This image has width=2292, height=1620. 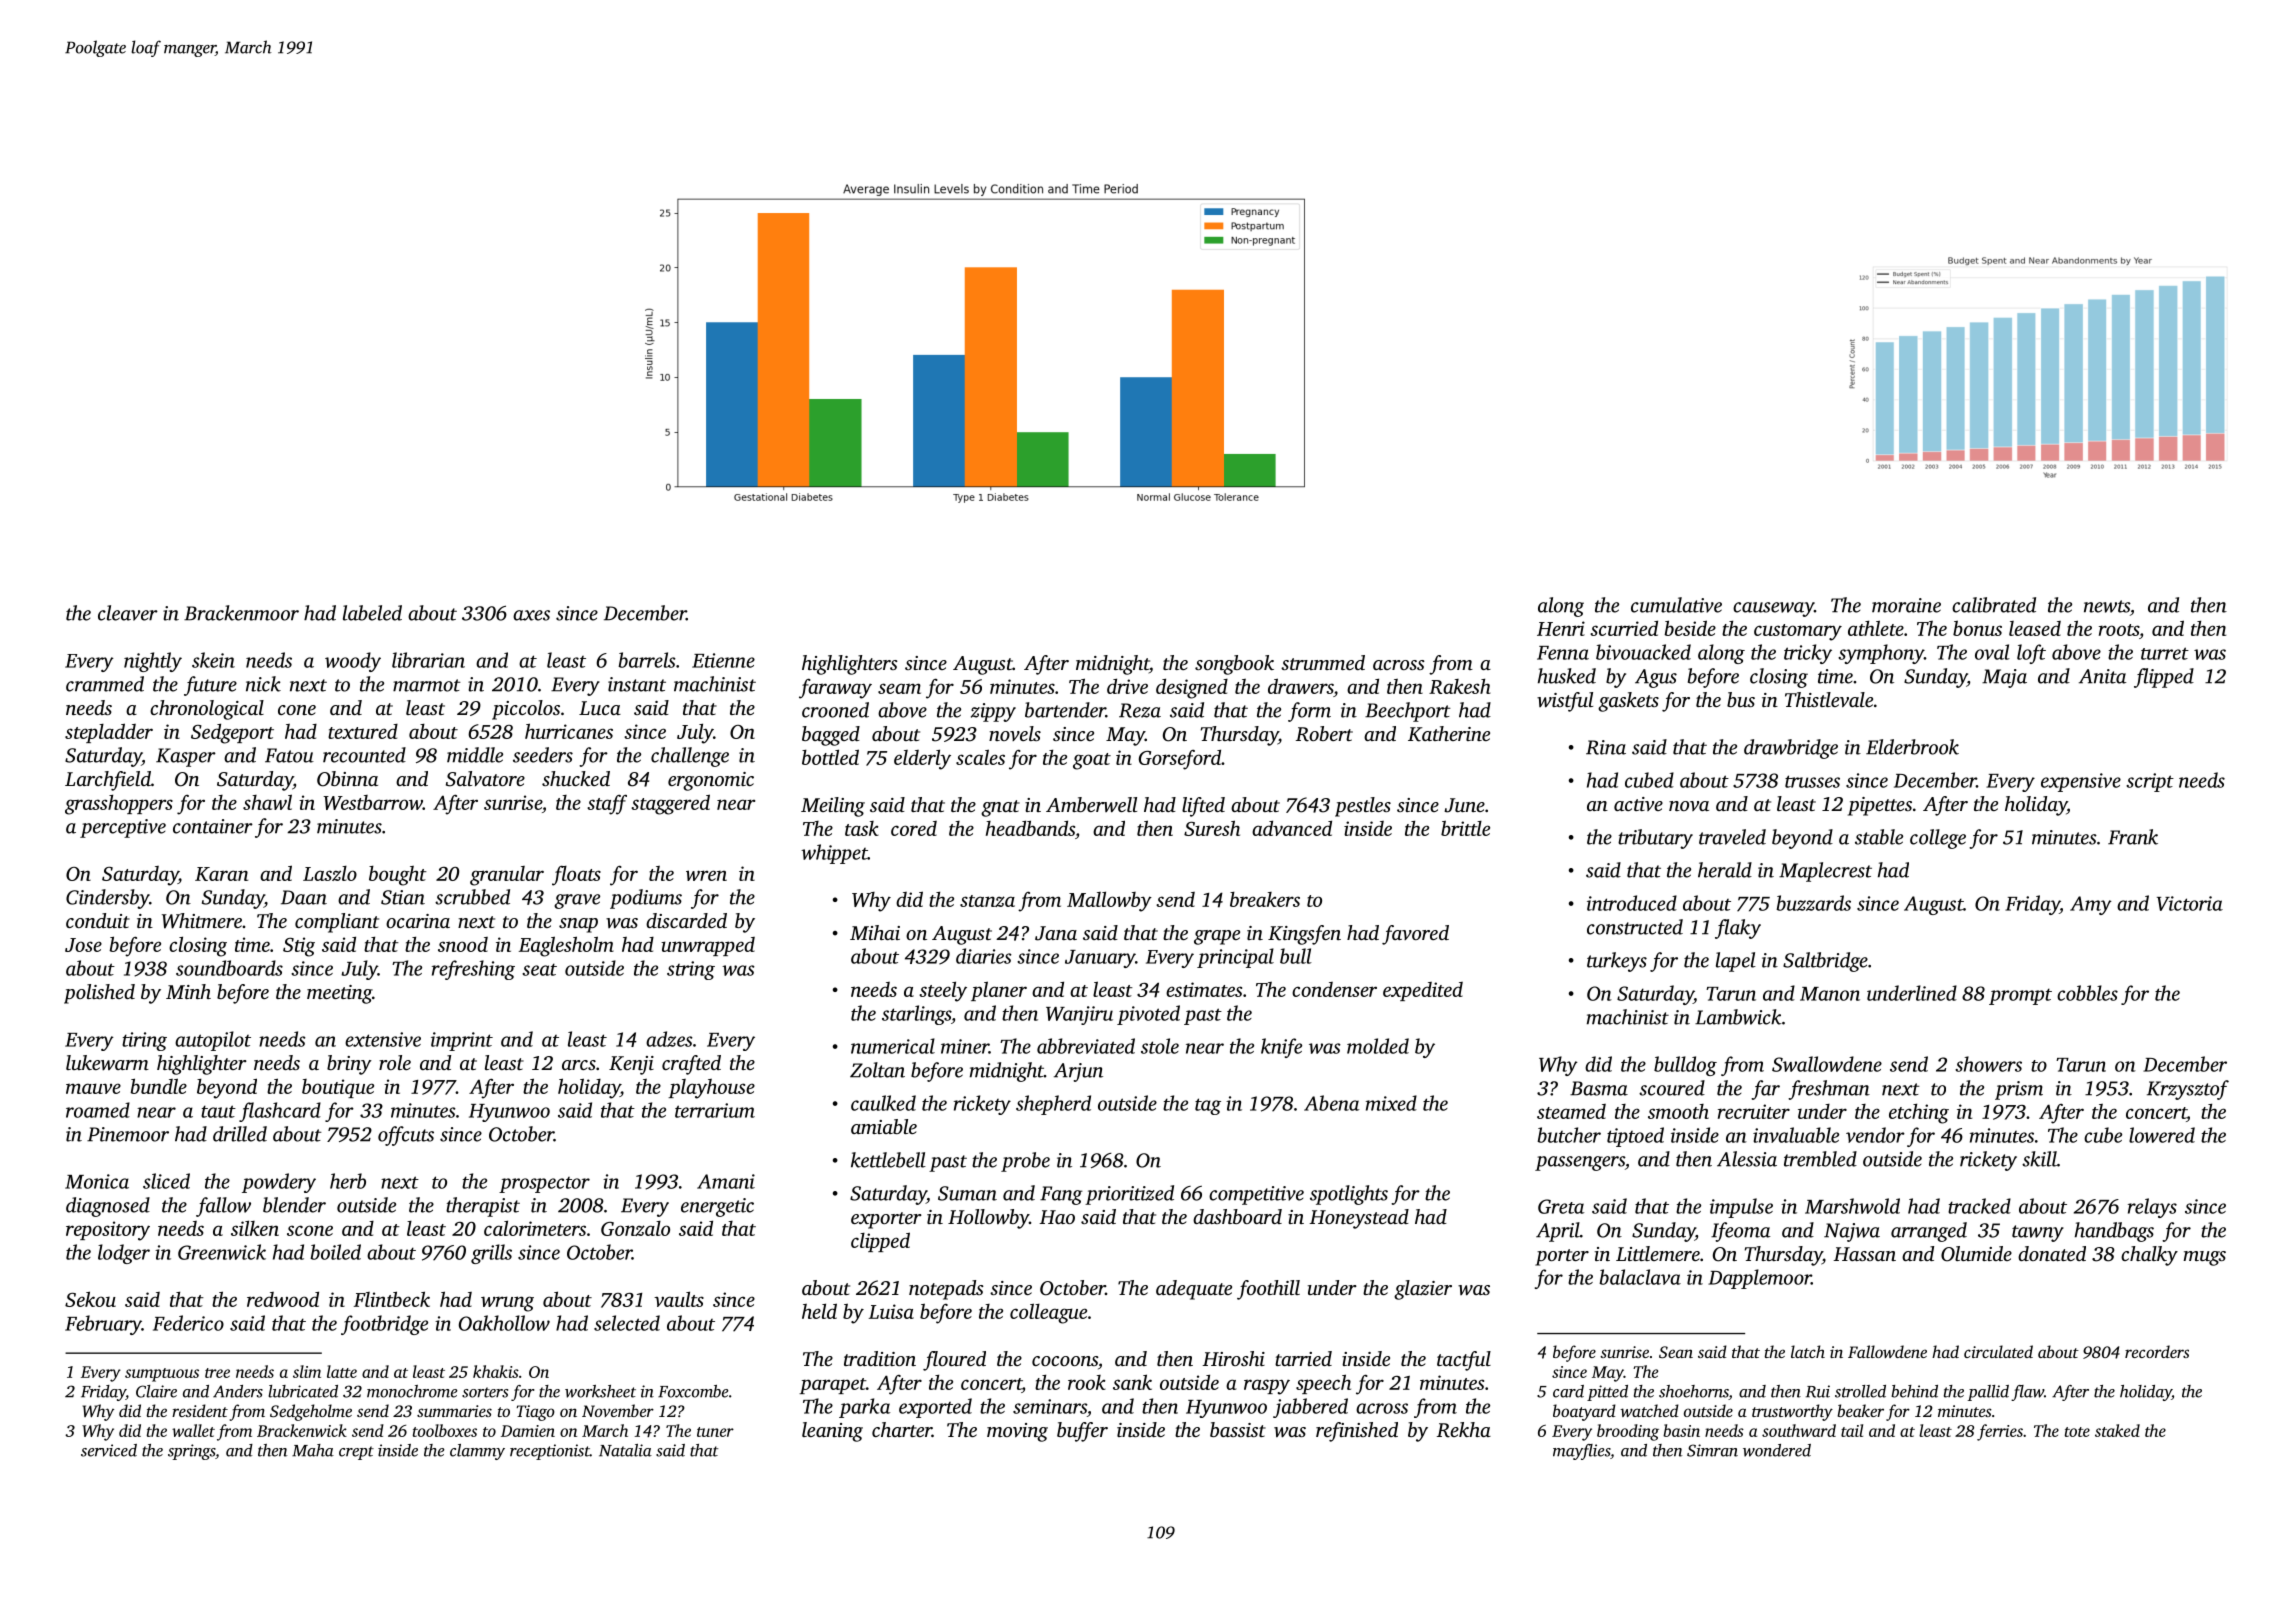 I want to click on buzzards, so click(x=1813, y=903).
